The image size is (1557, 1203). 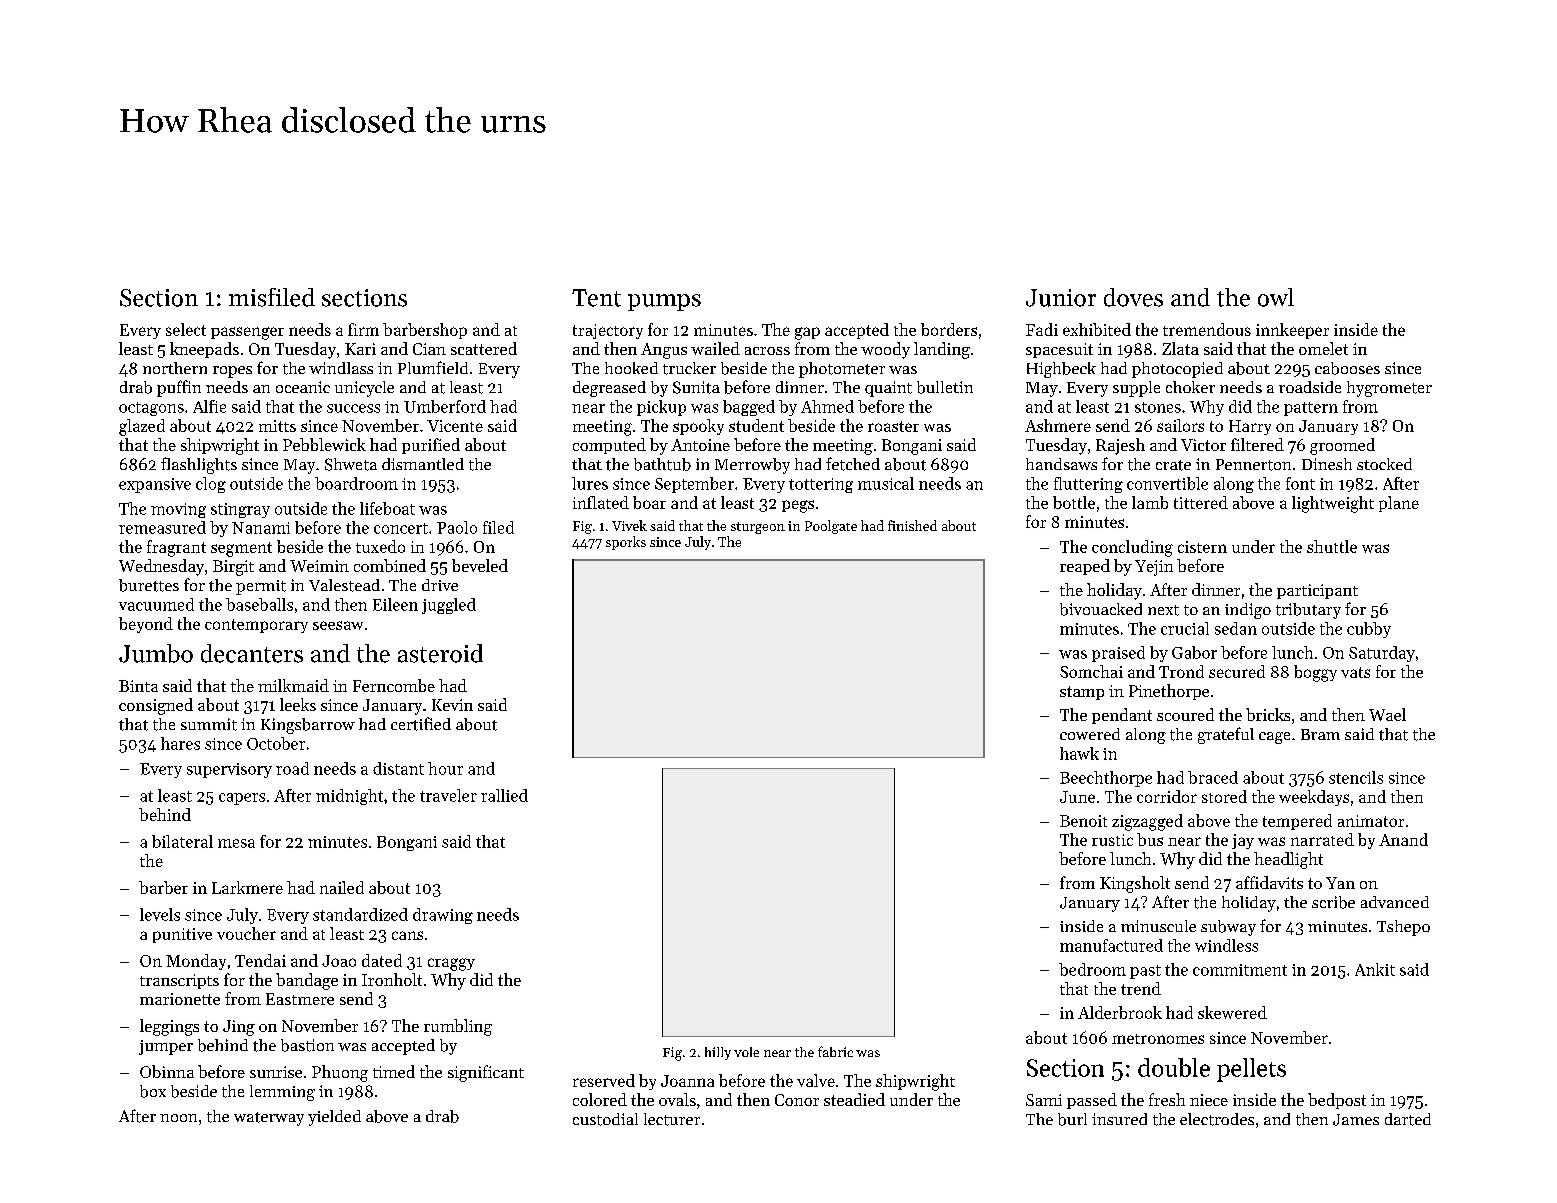 What do you see at coordinates (596, 298) in the image?
I see `Tent` at bounding box center [596, 298].
